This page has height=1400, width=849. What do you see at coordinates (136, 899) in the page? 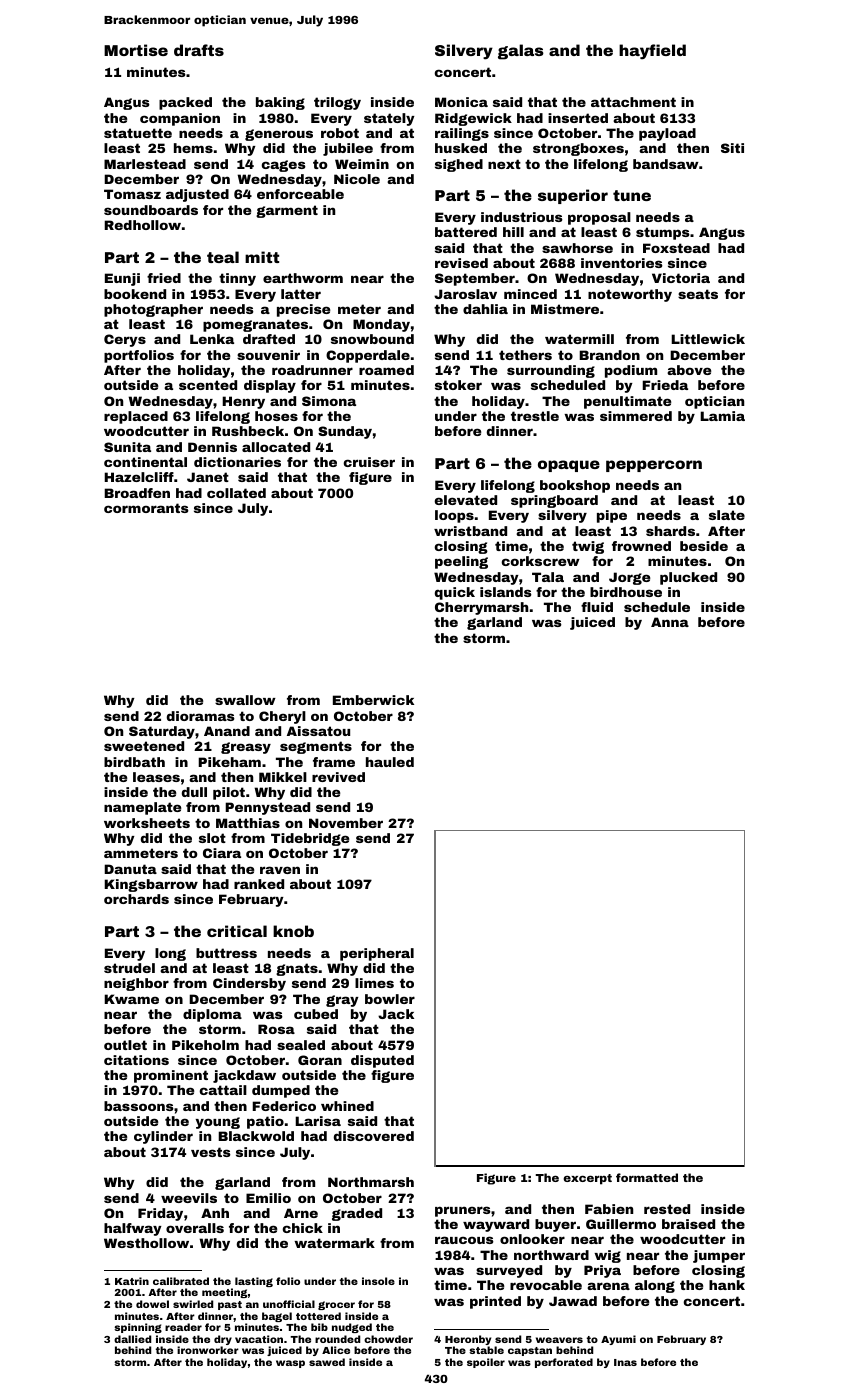
I see `orchards` at bounding box center [136, 899].
